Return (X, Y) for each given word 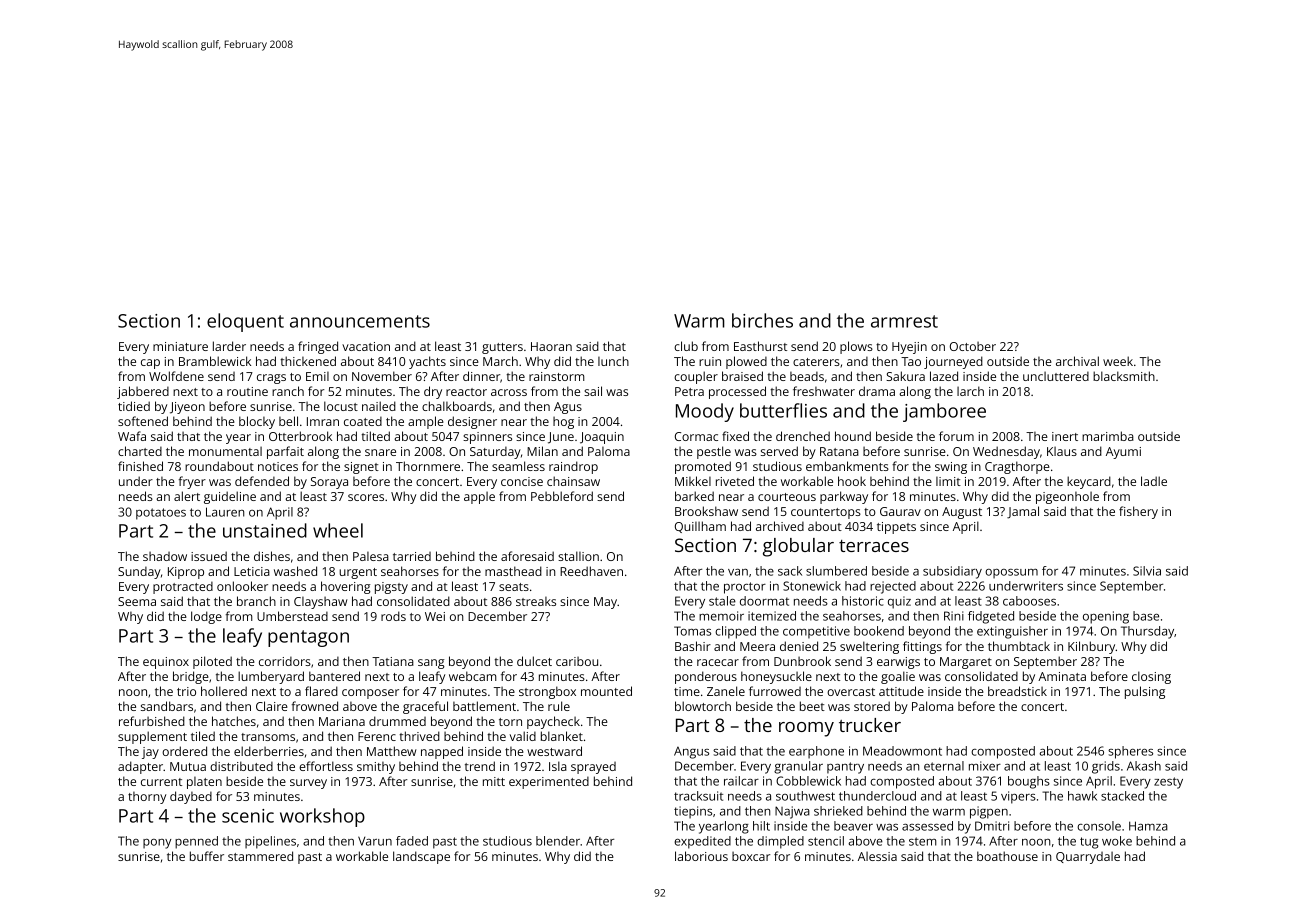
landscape (421, 857)
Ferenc (377, 736)
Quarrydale (1088, 857)
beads (807, 376)
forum (956, 436)
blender (558, 841)
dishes (272, 556)
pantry (845, 768)
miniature (180, 346)
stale (722, 601)
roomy (806, 729)
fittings (922, 647)
